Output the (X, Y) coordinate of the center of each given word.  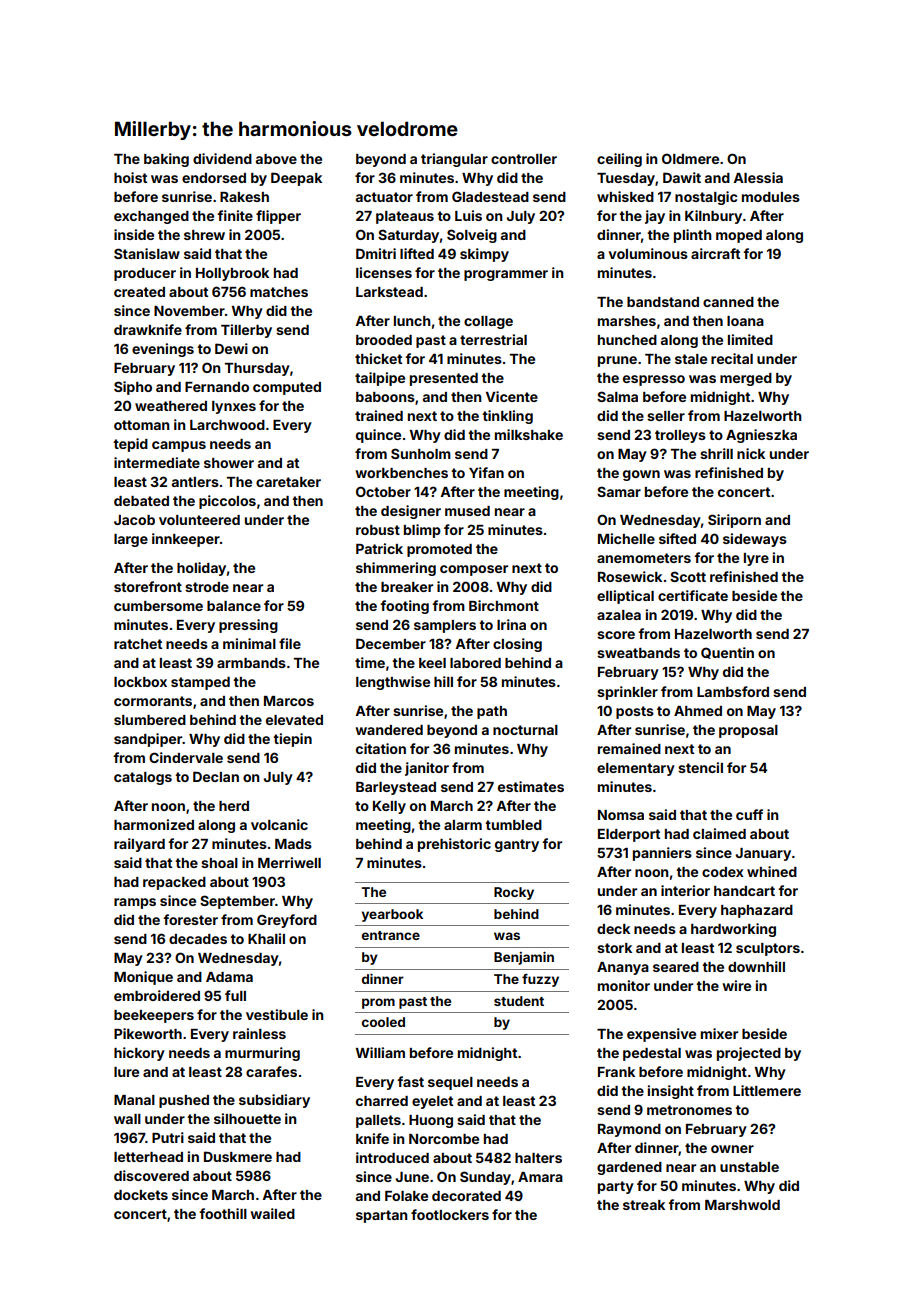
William (380, 1052)
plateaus (405, 217)
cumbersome (158, 606)
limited (750, 339)
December (391, 643)
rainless (259, 1033)
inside (134, 234)
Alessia (758, 177)
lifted (417, 253)
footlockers (450, 1214)
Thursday (257, 369)
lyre (756, 559)
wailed (272, 1213)
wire (736, 985)
